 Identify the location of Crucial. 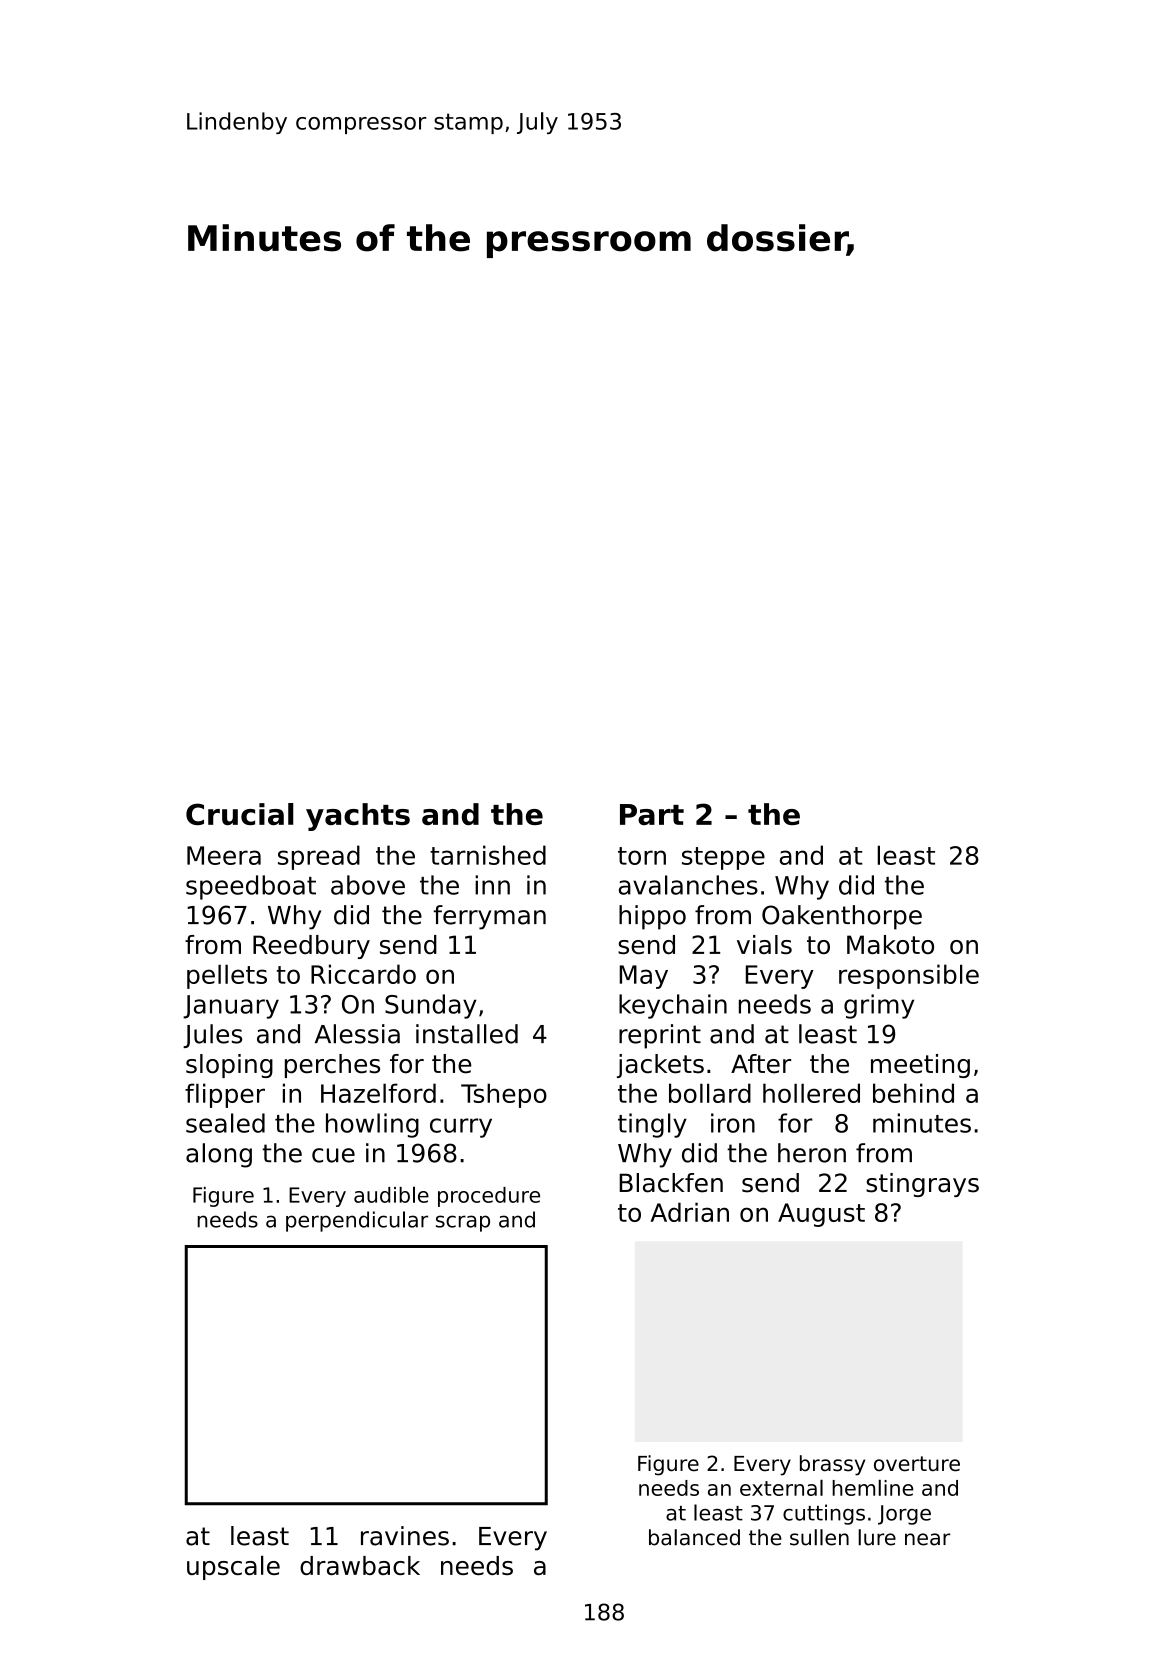
(240, 814).
